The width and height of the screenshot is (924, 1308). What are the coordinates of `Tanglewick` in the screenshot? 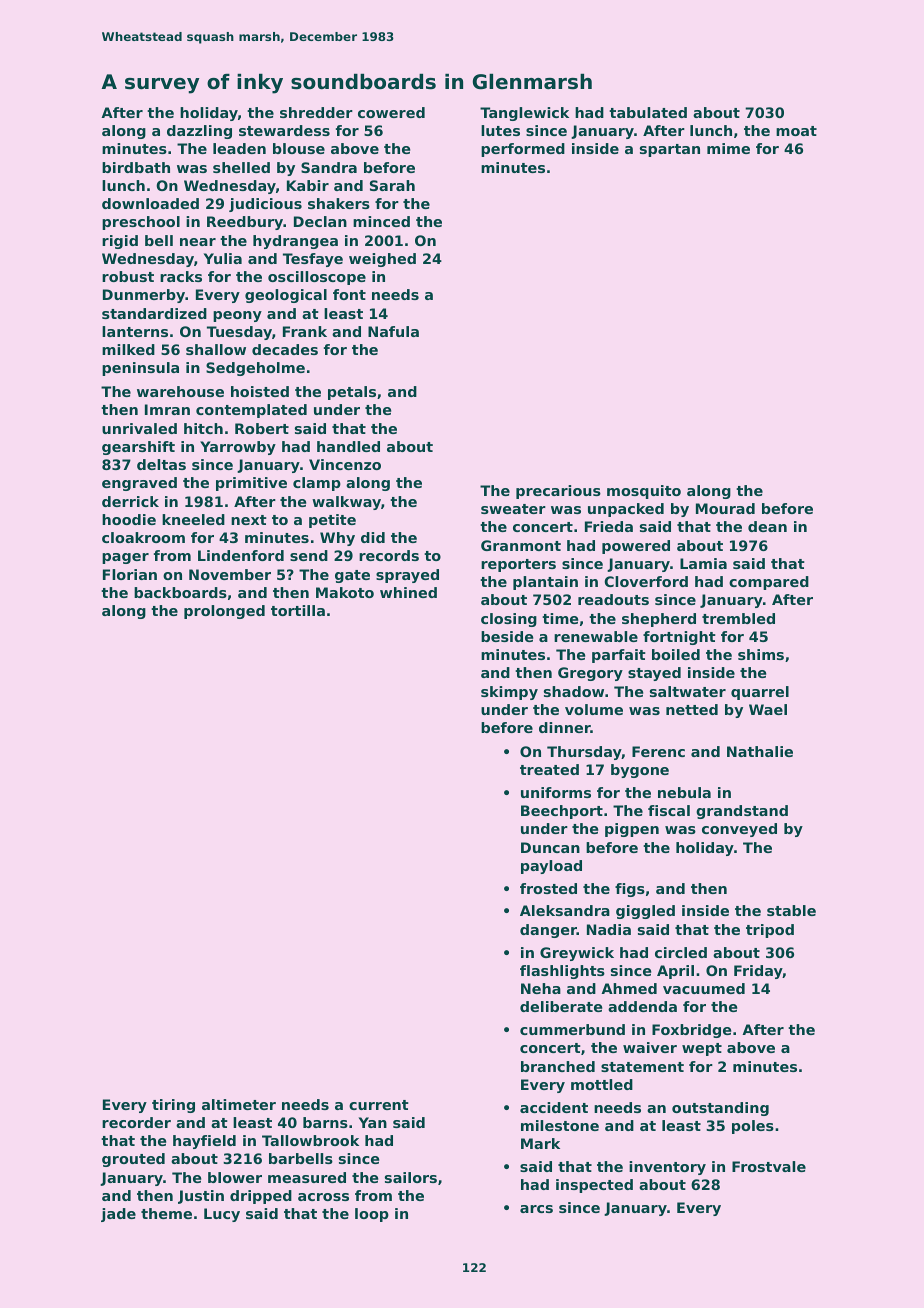 It's located at (524, 114).
